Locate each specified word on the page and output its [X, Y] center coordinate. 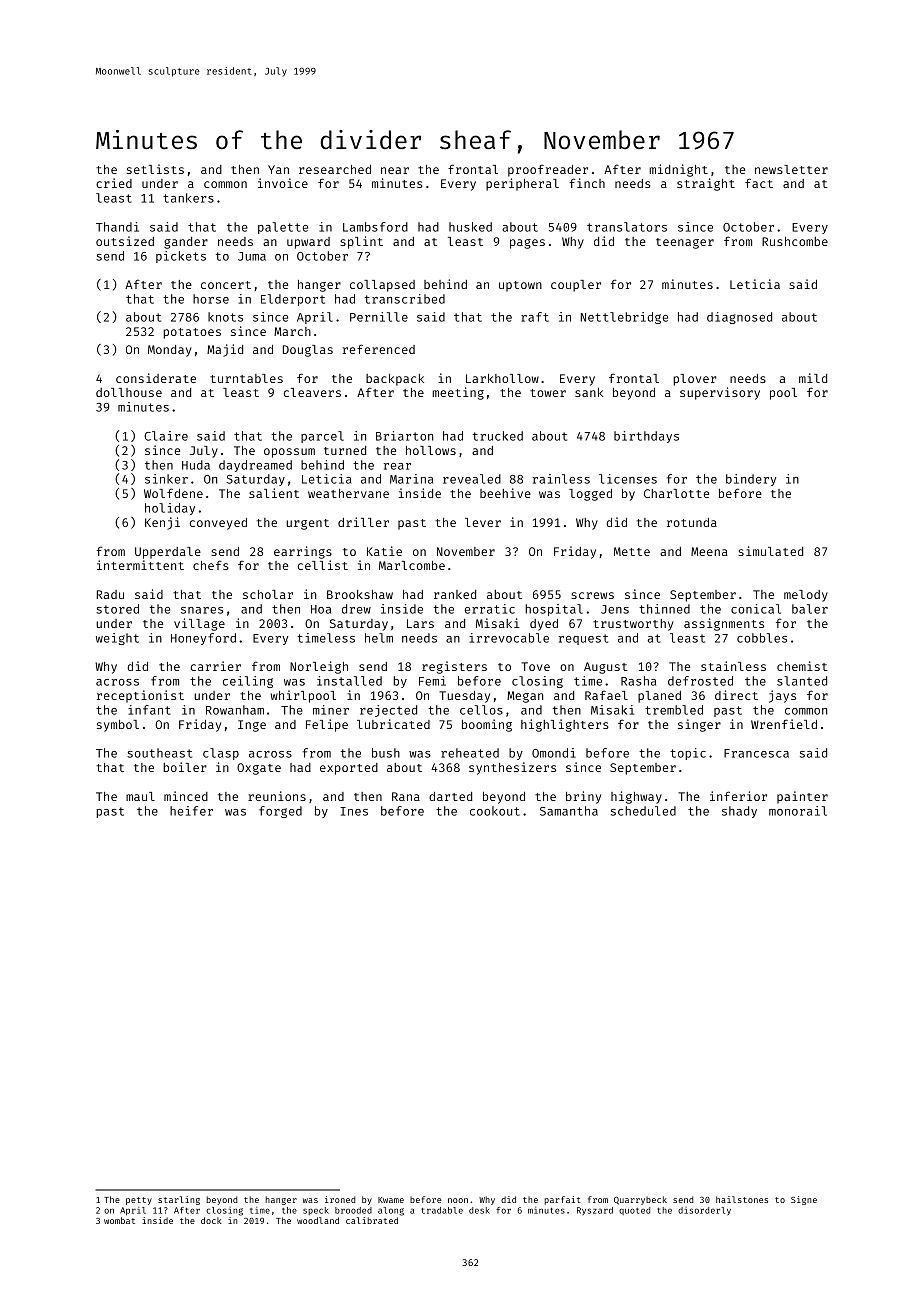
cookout [495, 811]
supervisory [720, 393]
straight [706, 184]
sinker [166, 479]
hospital [554, 610]
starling [179, 1200]
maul [140, 796]
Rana [406, 796]
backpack [395, 380]
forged [280, 812]
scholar [268, 594]
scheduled [643, 811]
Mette [632, 551]
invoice [283, 183]
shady [739, 812]
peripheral [522, 184]
